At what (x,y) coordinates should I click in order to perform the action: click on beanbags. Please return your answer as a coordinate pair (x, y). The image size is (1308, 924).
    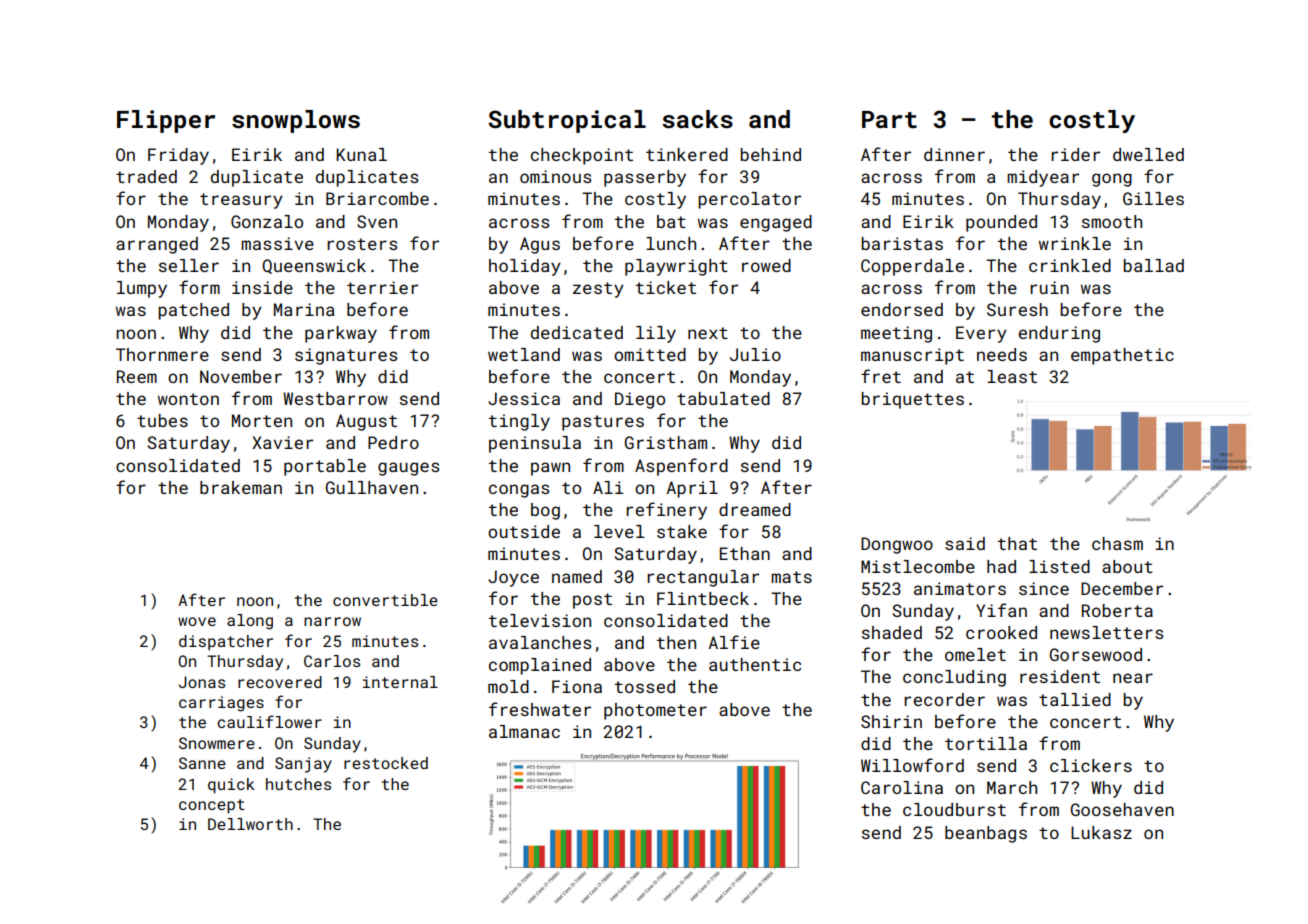
    Looking at the image, I should click on (986, 834).
